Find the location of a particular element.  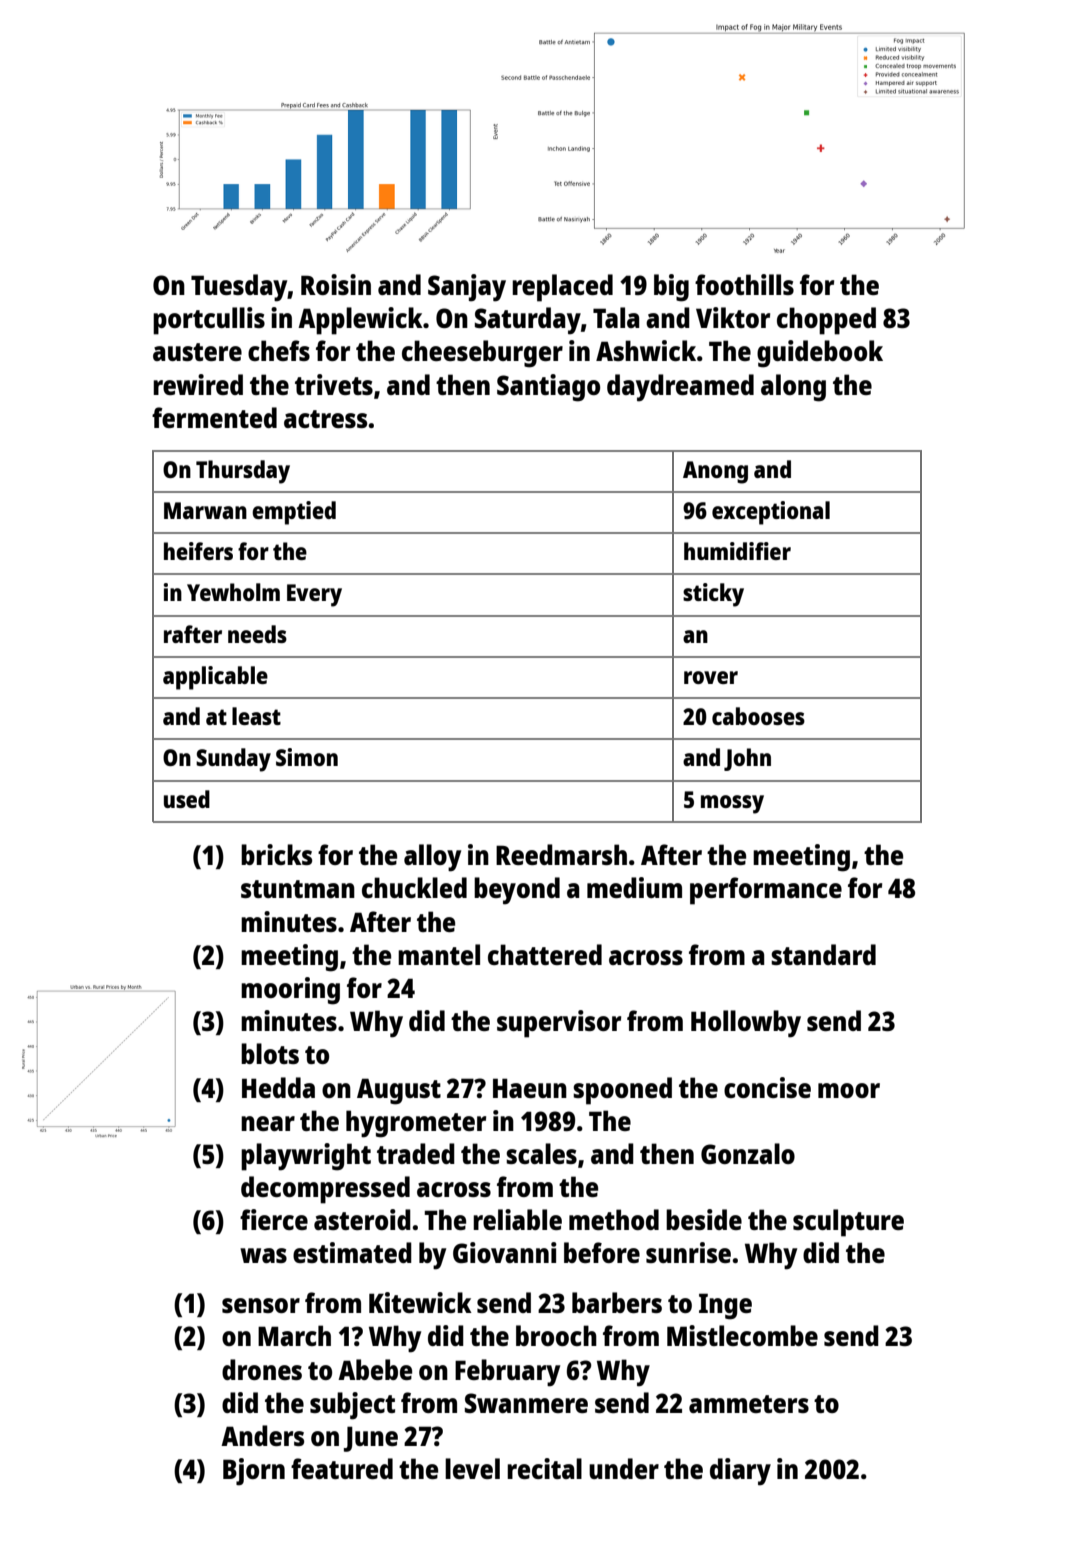

blots is located at coordinates (270, 1053).
